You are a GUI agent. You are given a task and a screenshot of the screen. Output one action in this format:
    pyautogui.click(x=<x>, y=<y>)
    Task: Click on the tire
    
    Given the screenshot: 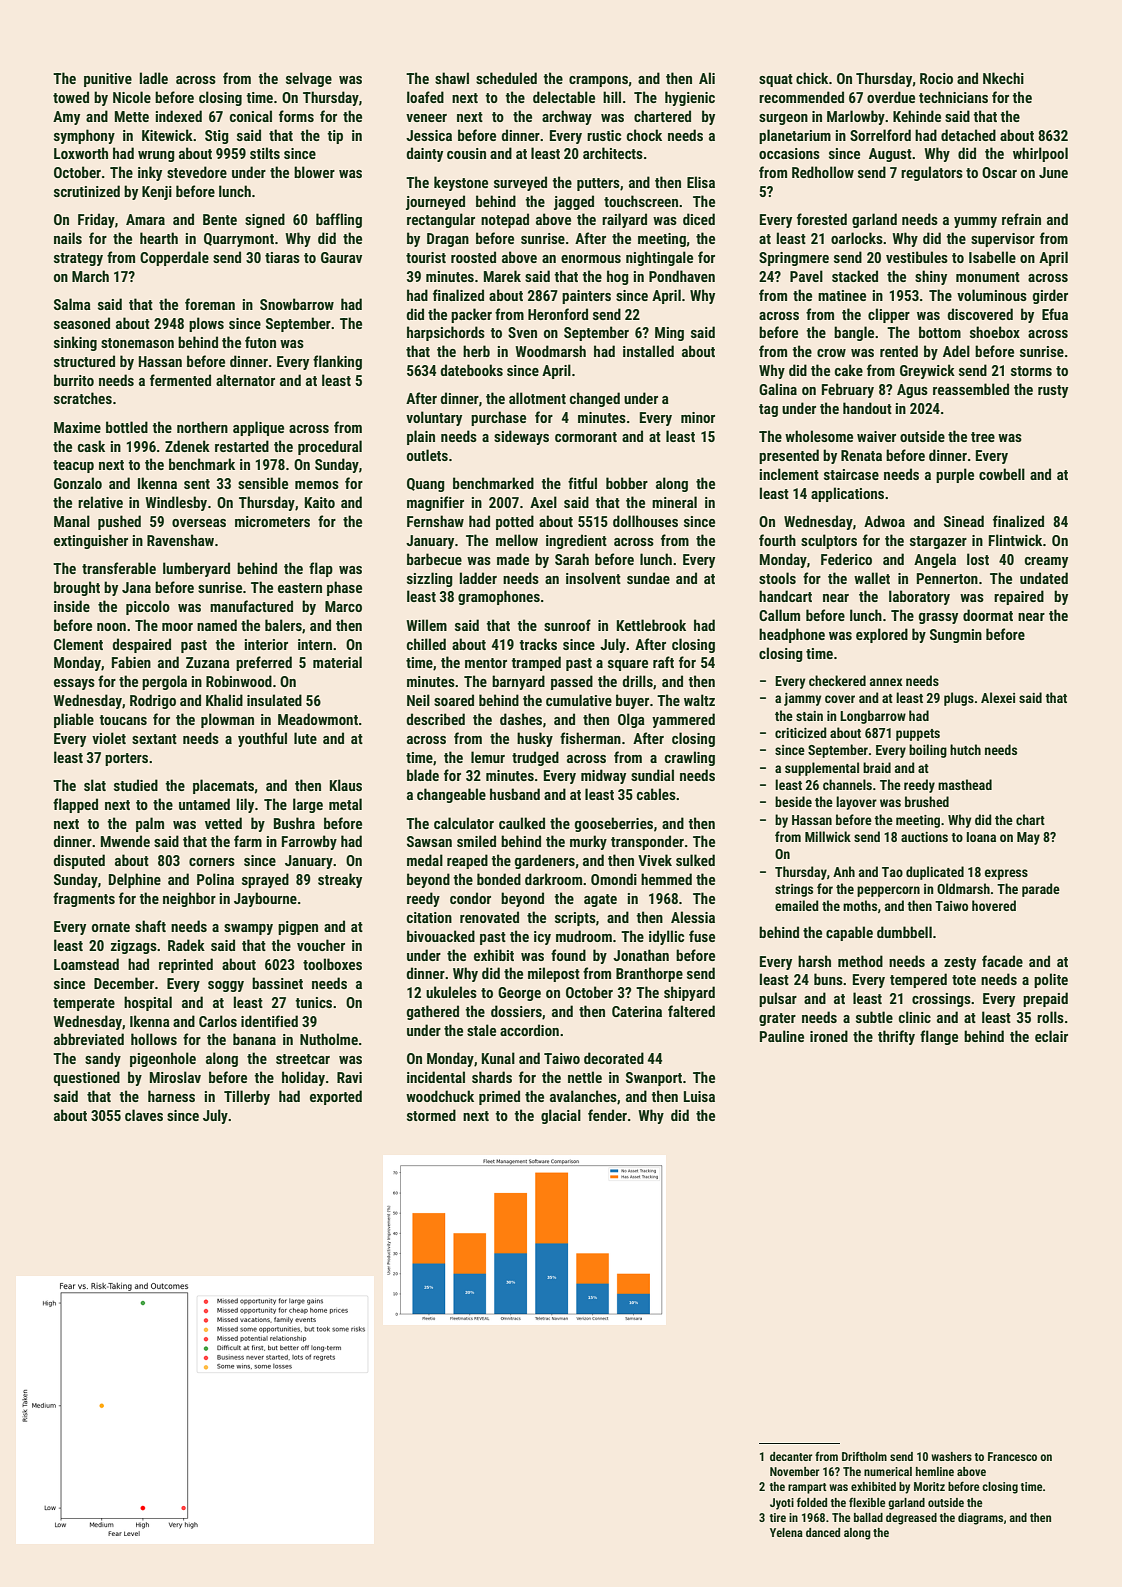 What is the action you would take?
    pyautogui.click(x=778, y=1517)
